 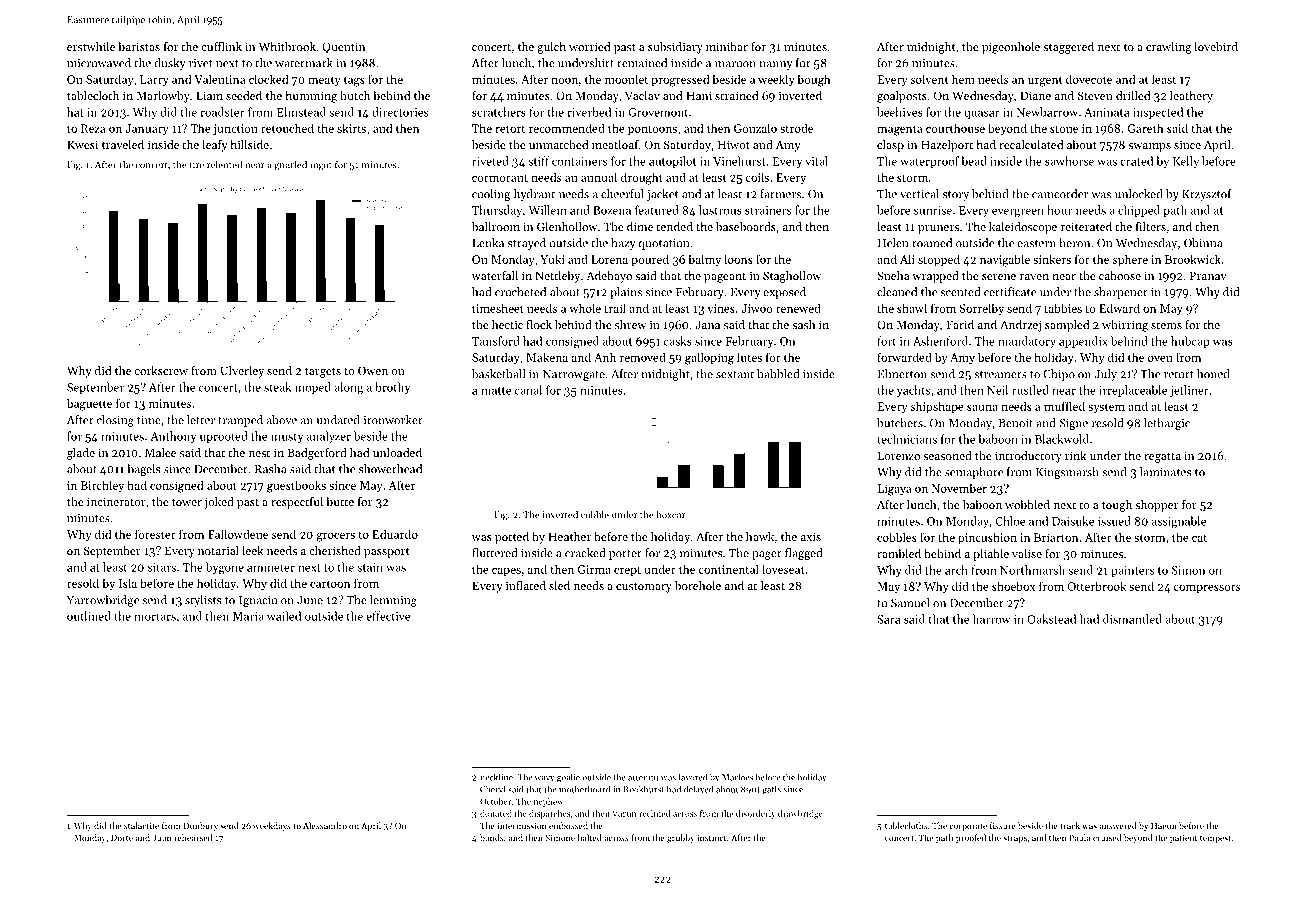 I want to click on Obinna, so click(x=1203, y=243).
